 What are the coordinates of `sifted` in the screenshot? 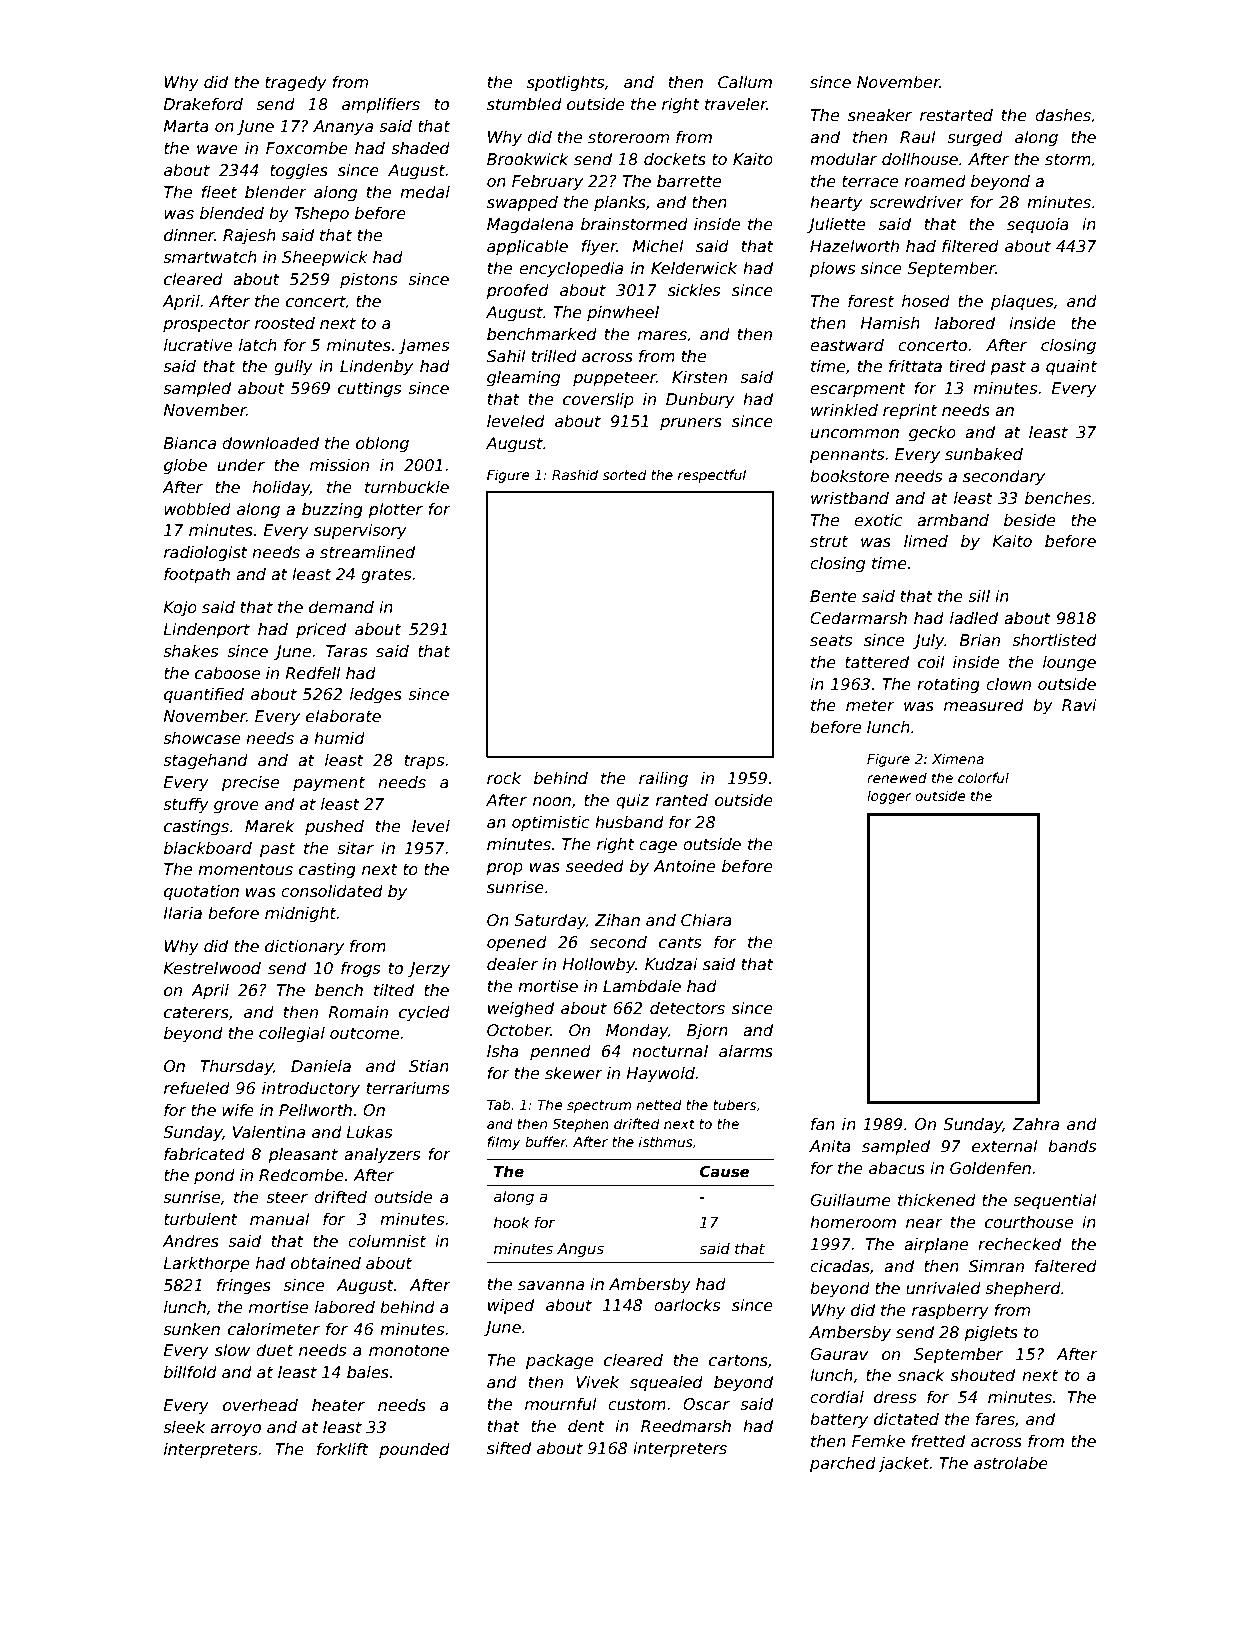 It's located at (509, 1448).
